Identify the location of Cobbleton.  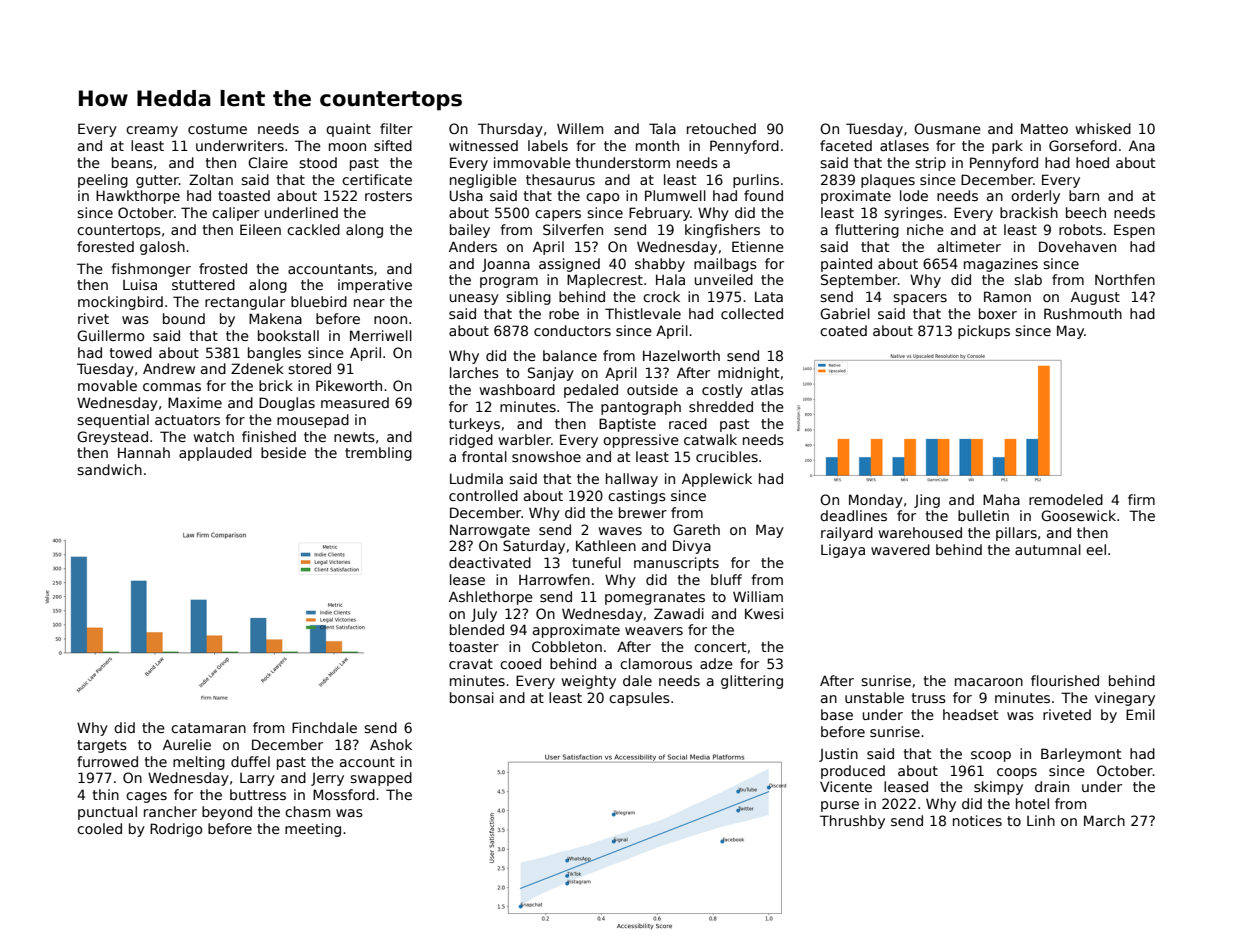
(567, 646).
